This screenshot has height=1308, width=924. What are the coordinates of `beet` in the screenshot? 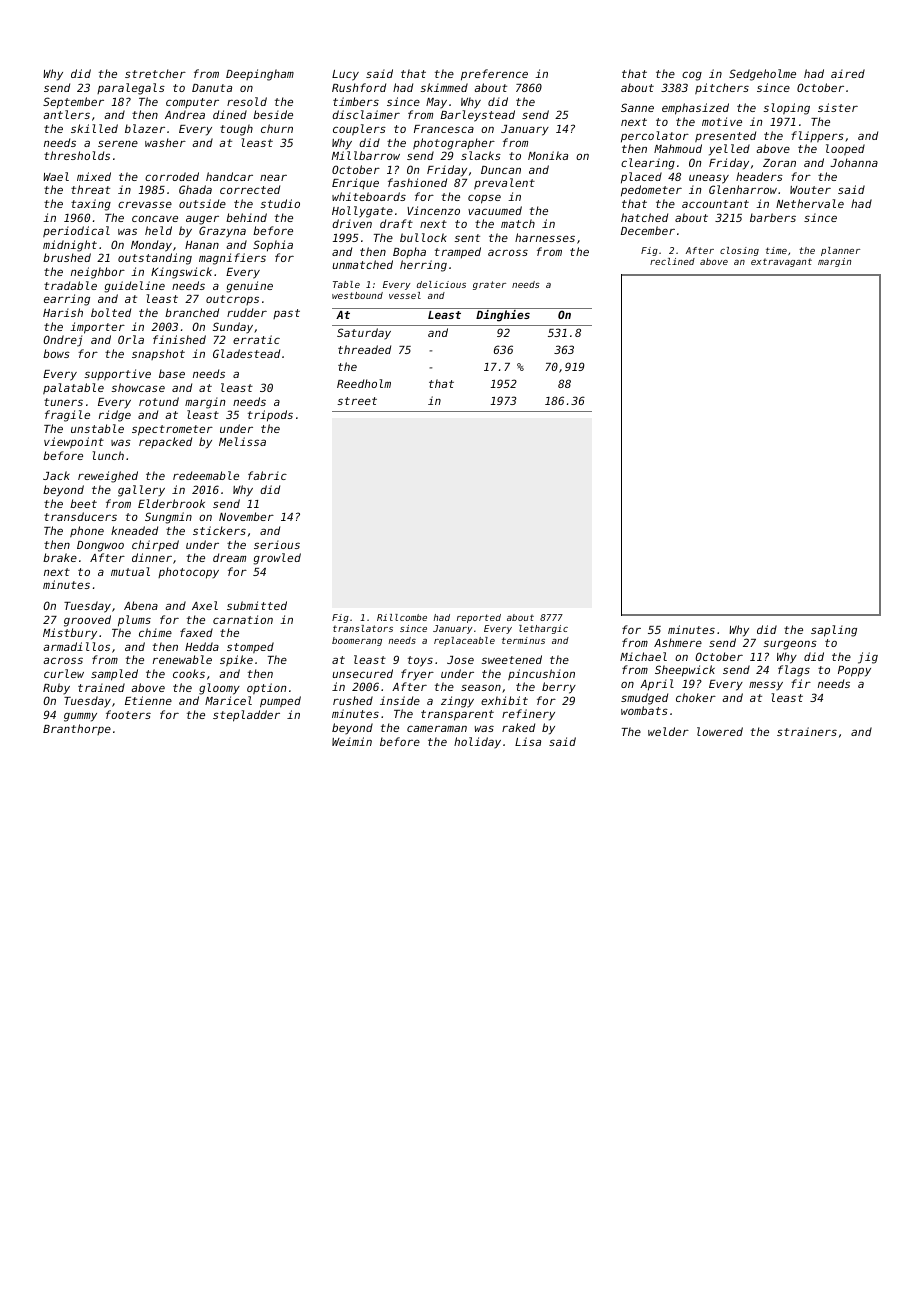 It's located at (83, 503).
